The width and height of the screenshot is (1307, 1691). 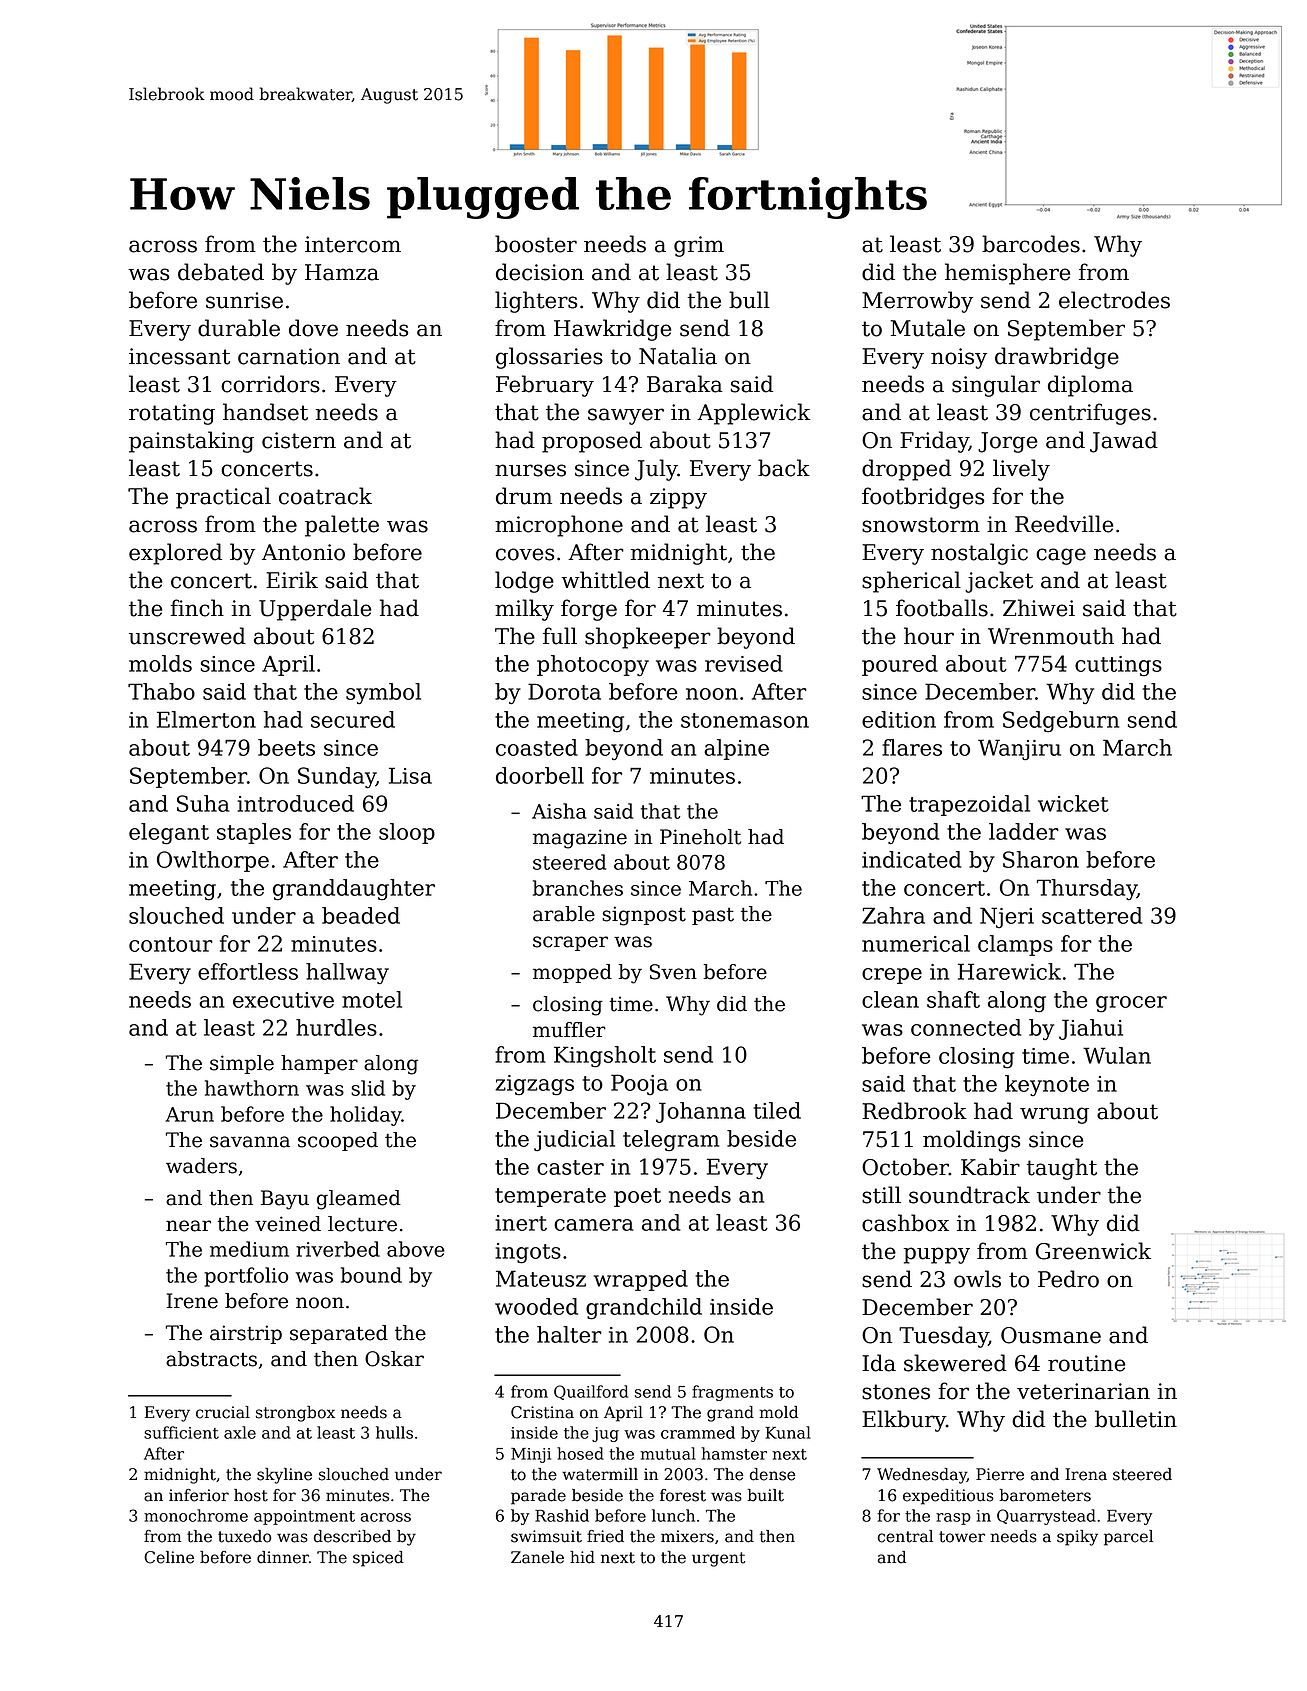 I want to click on Zanele, so click(x=537, y=1557).
